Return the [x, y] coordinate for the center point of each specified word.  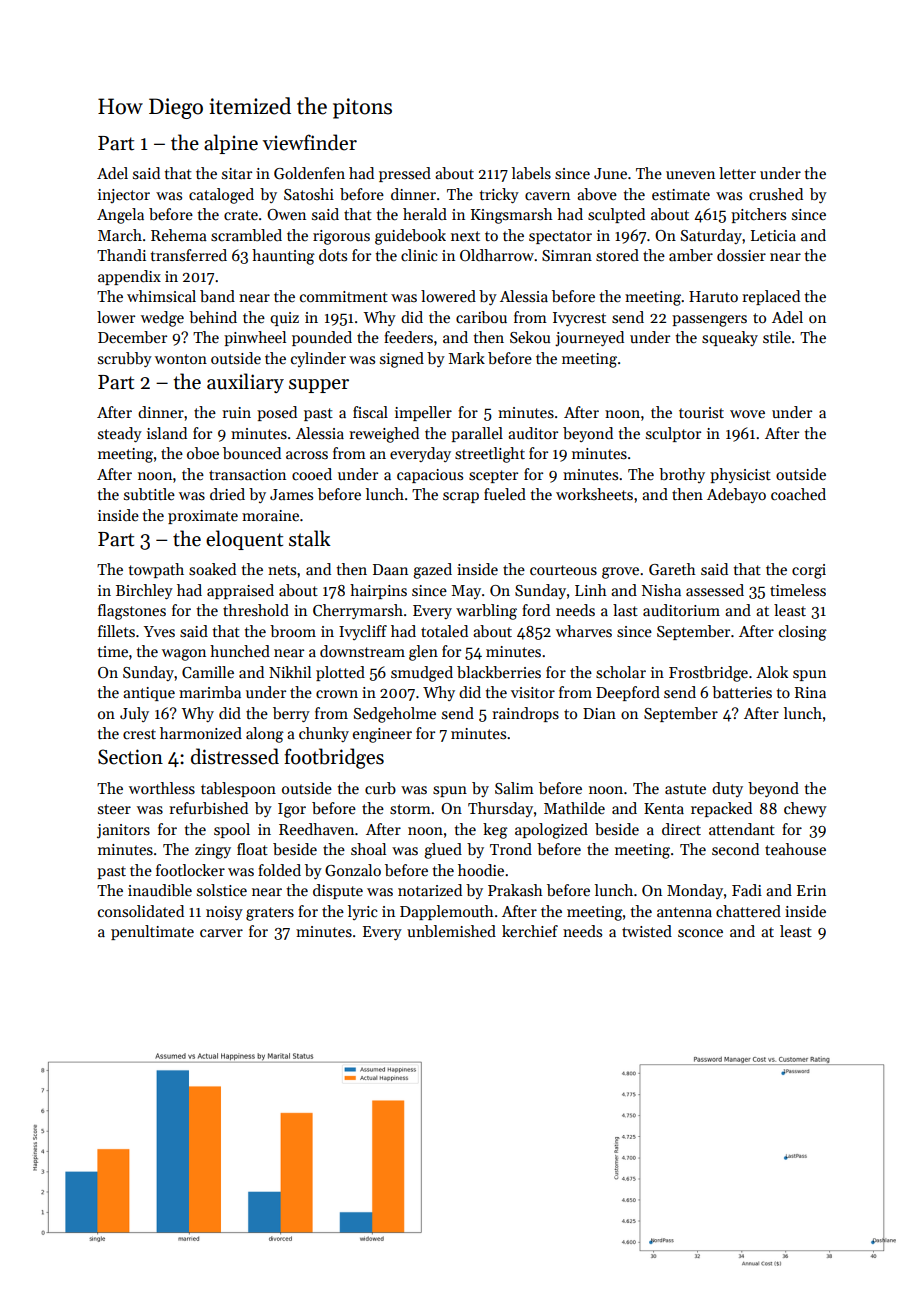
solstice [222, 890]
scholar [621, 672]
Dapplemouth [447, 912]
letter [737, 173]
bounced [252, 453]
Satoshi [309, 194]
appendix [129, 277]
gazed [432, 571]
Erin [811, 890]
